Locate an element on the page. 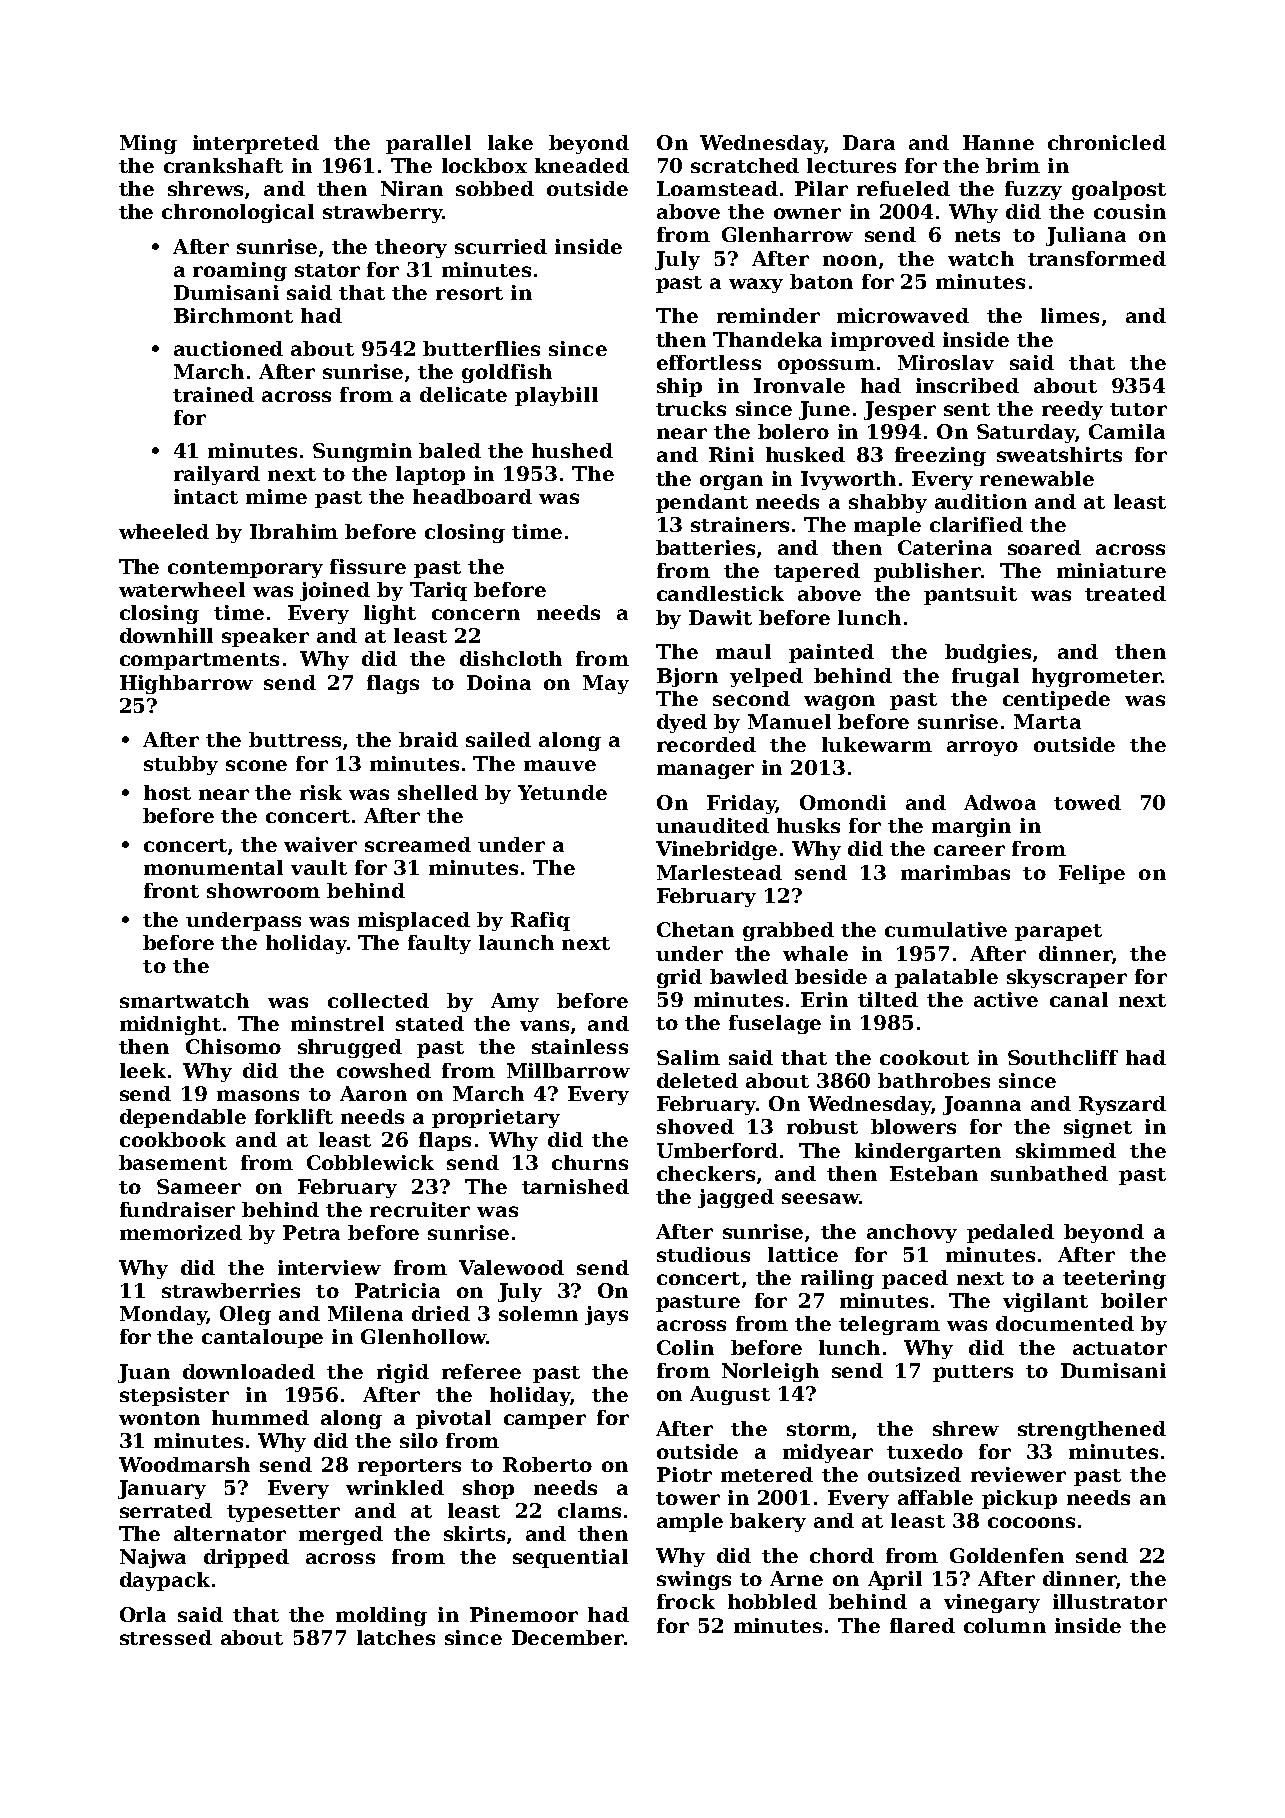 The height and width of the page is (1818, 1285). midnight is located at coordinates (170, 1025).
